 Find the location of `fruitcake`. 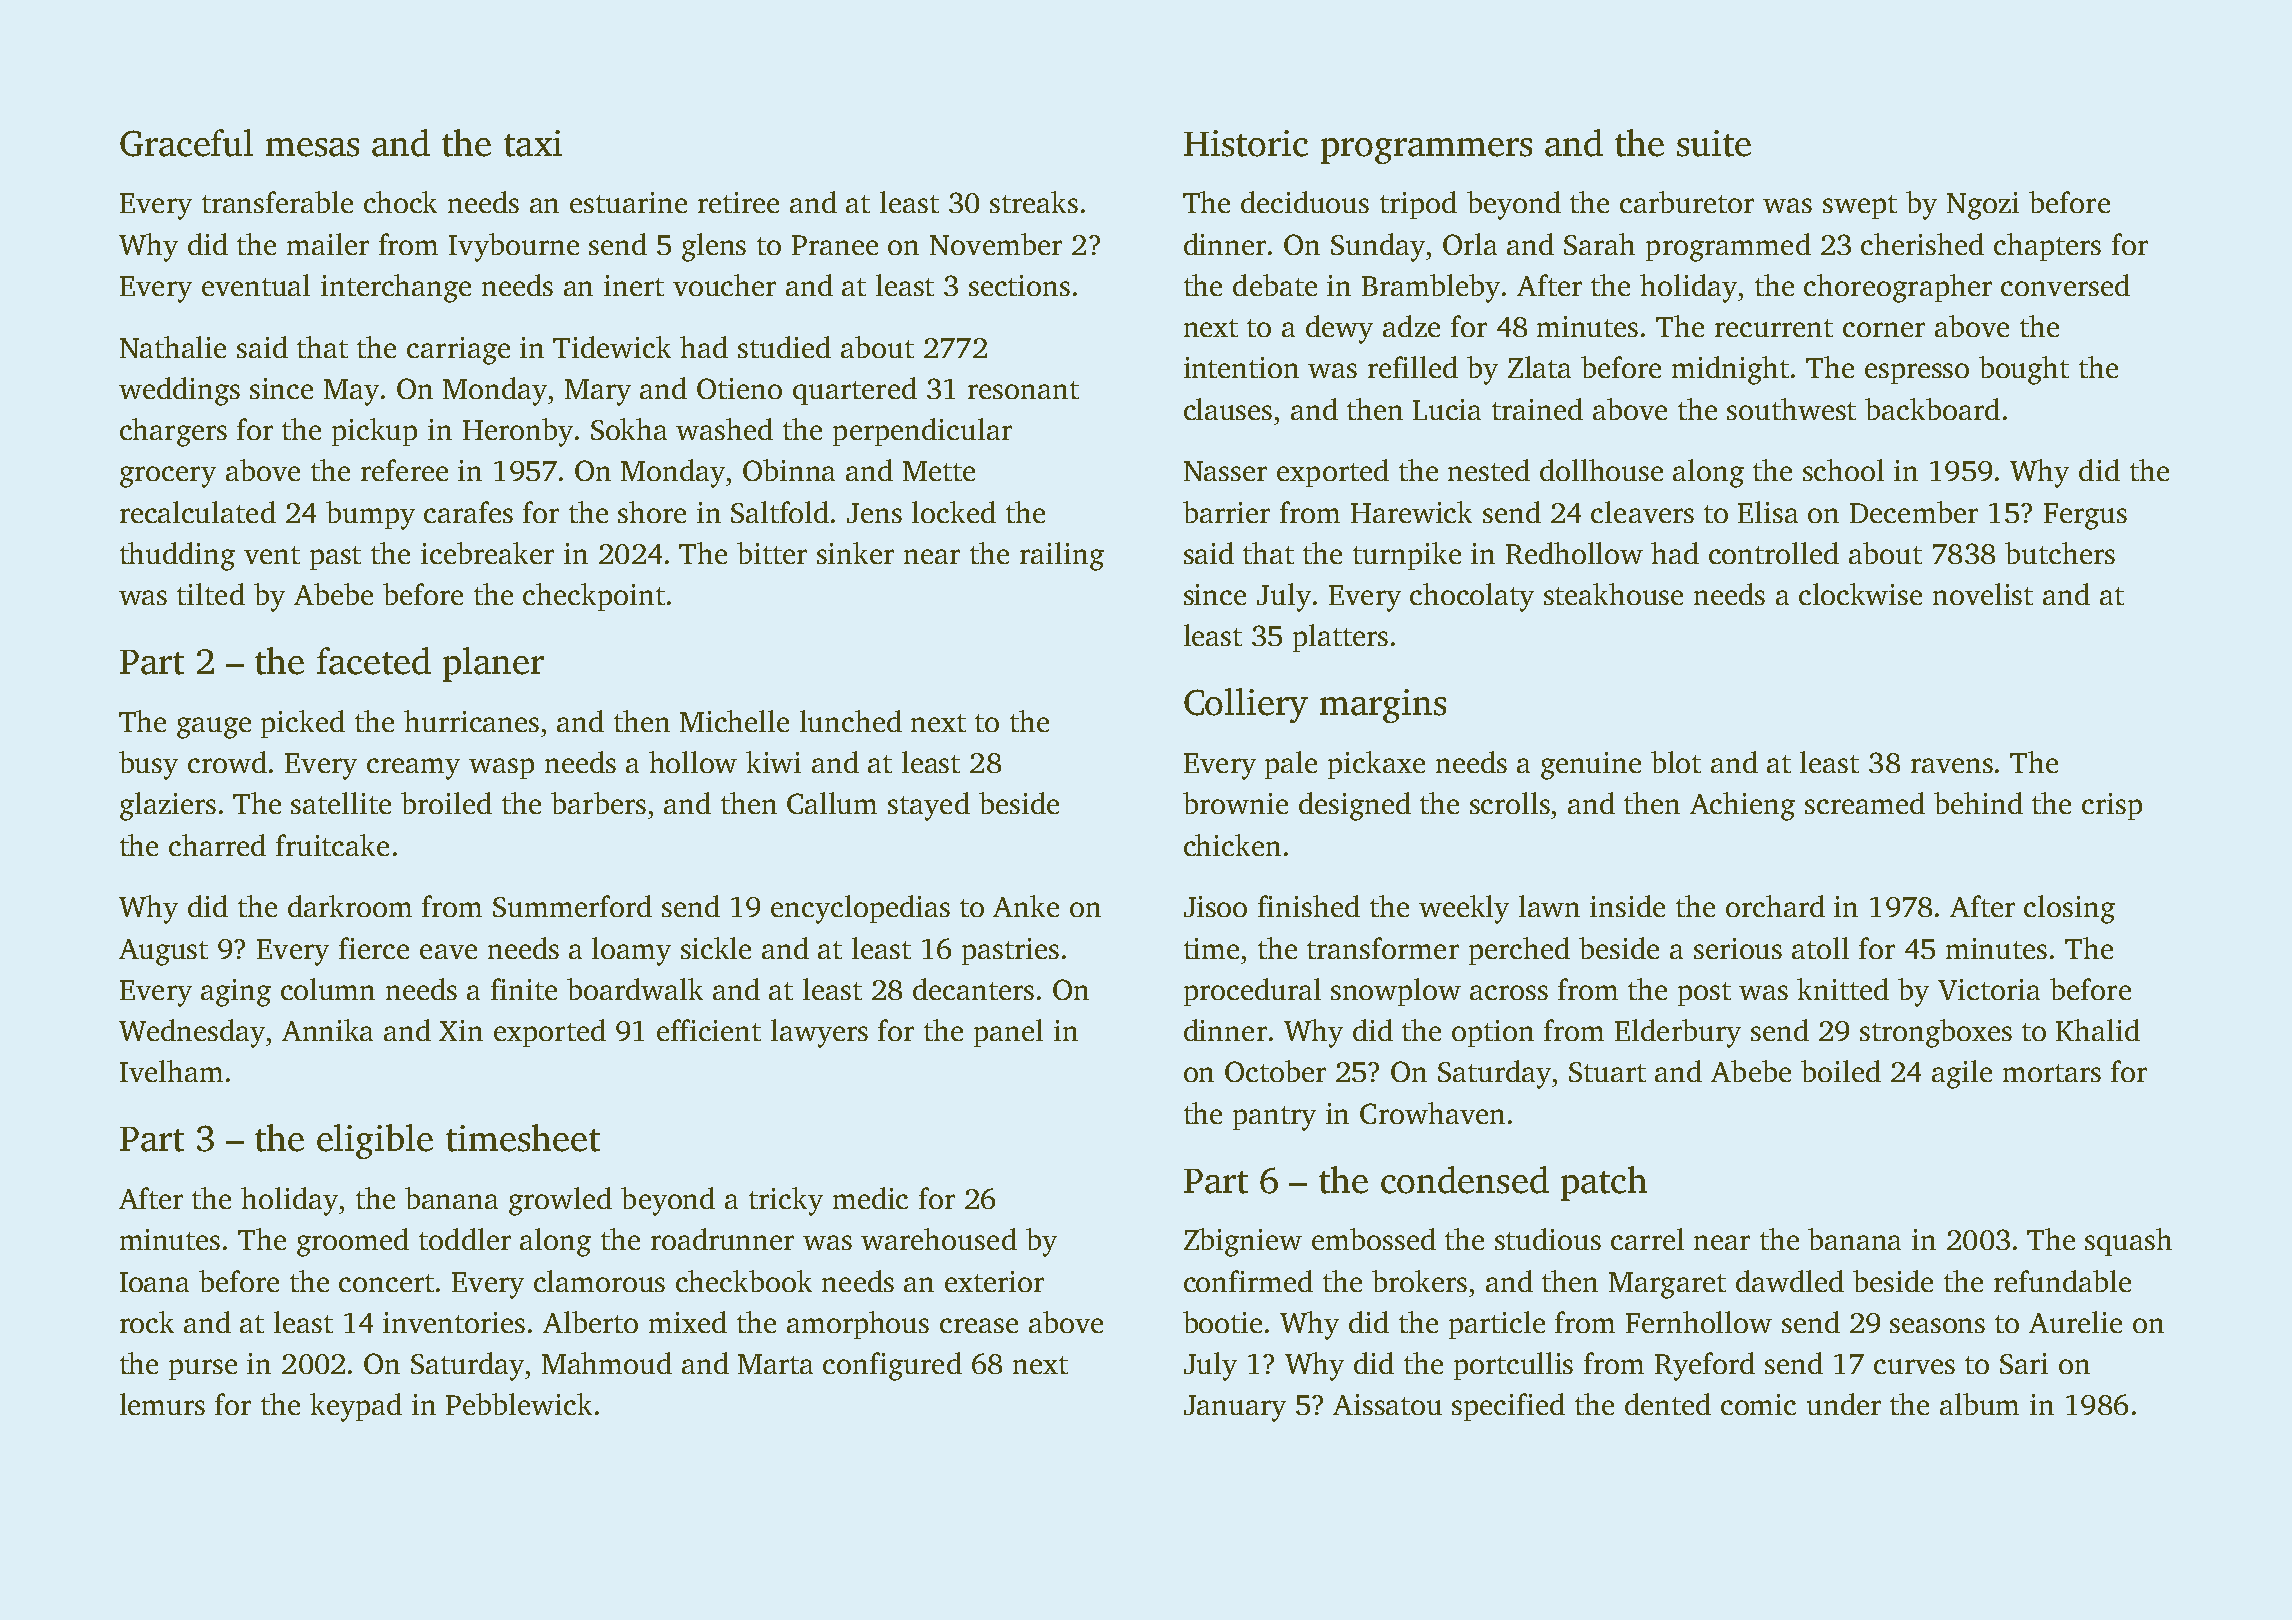

fruitcake is located at coordinates (332, 845).
